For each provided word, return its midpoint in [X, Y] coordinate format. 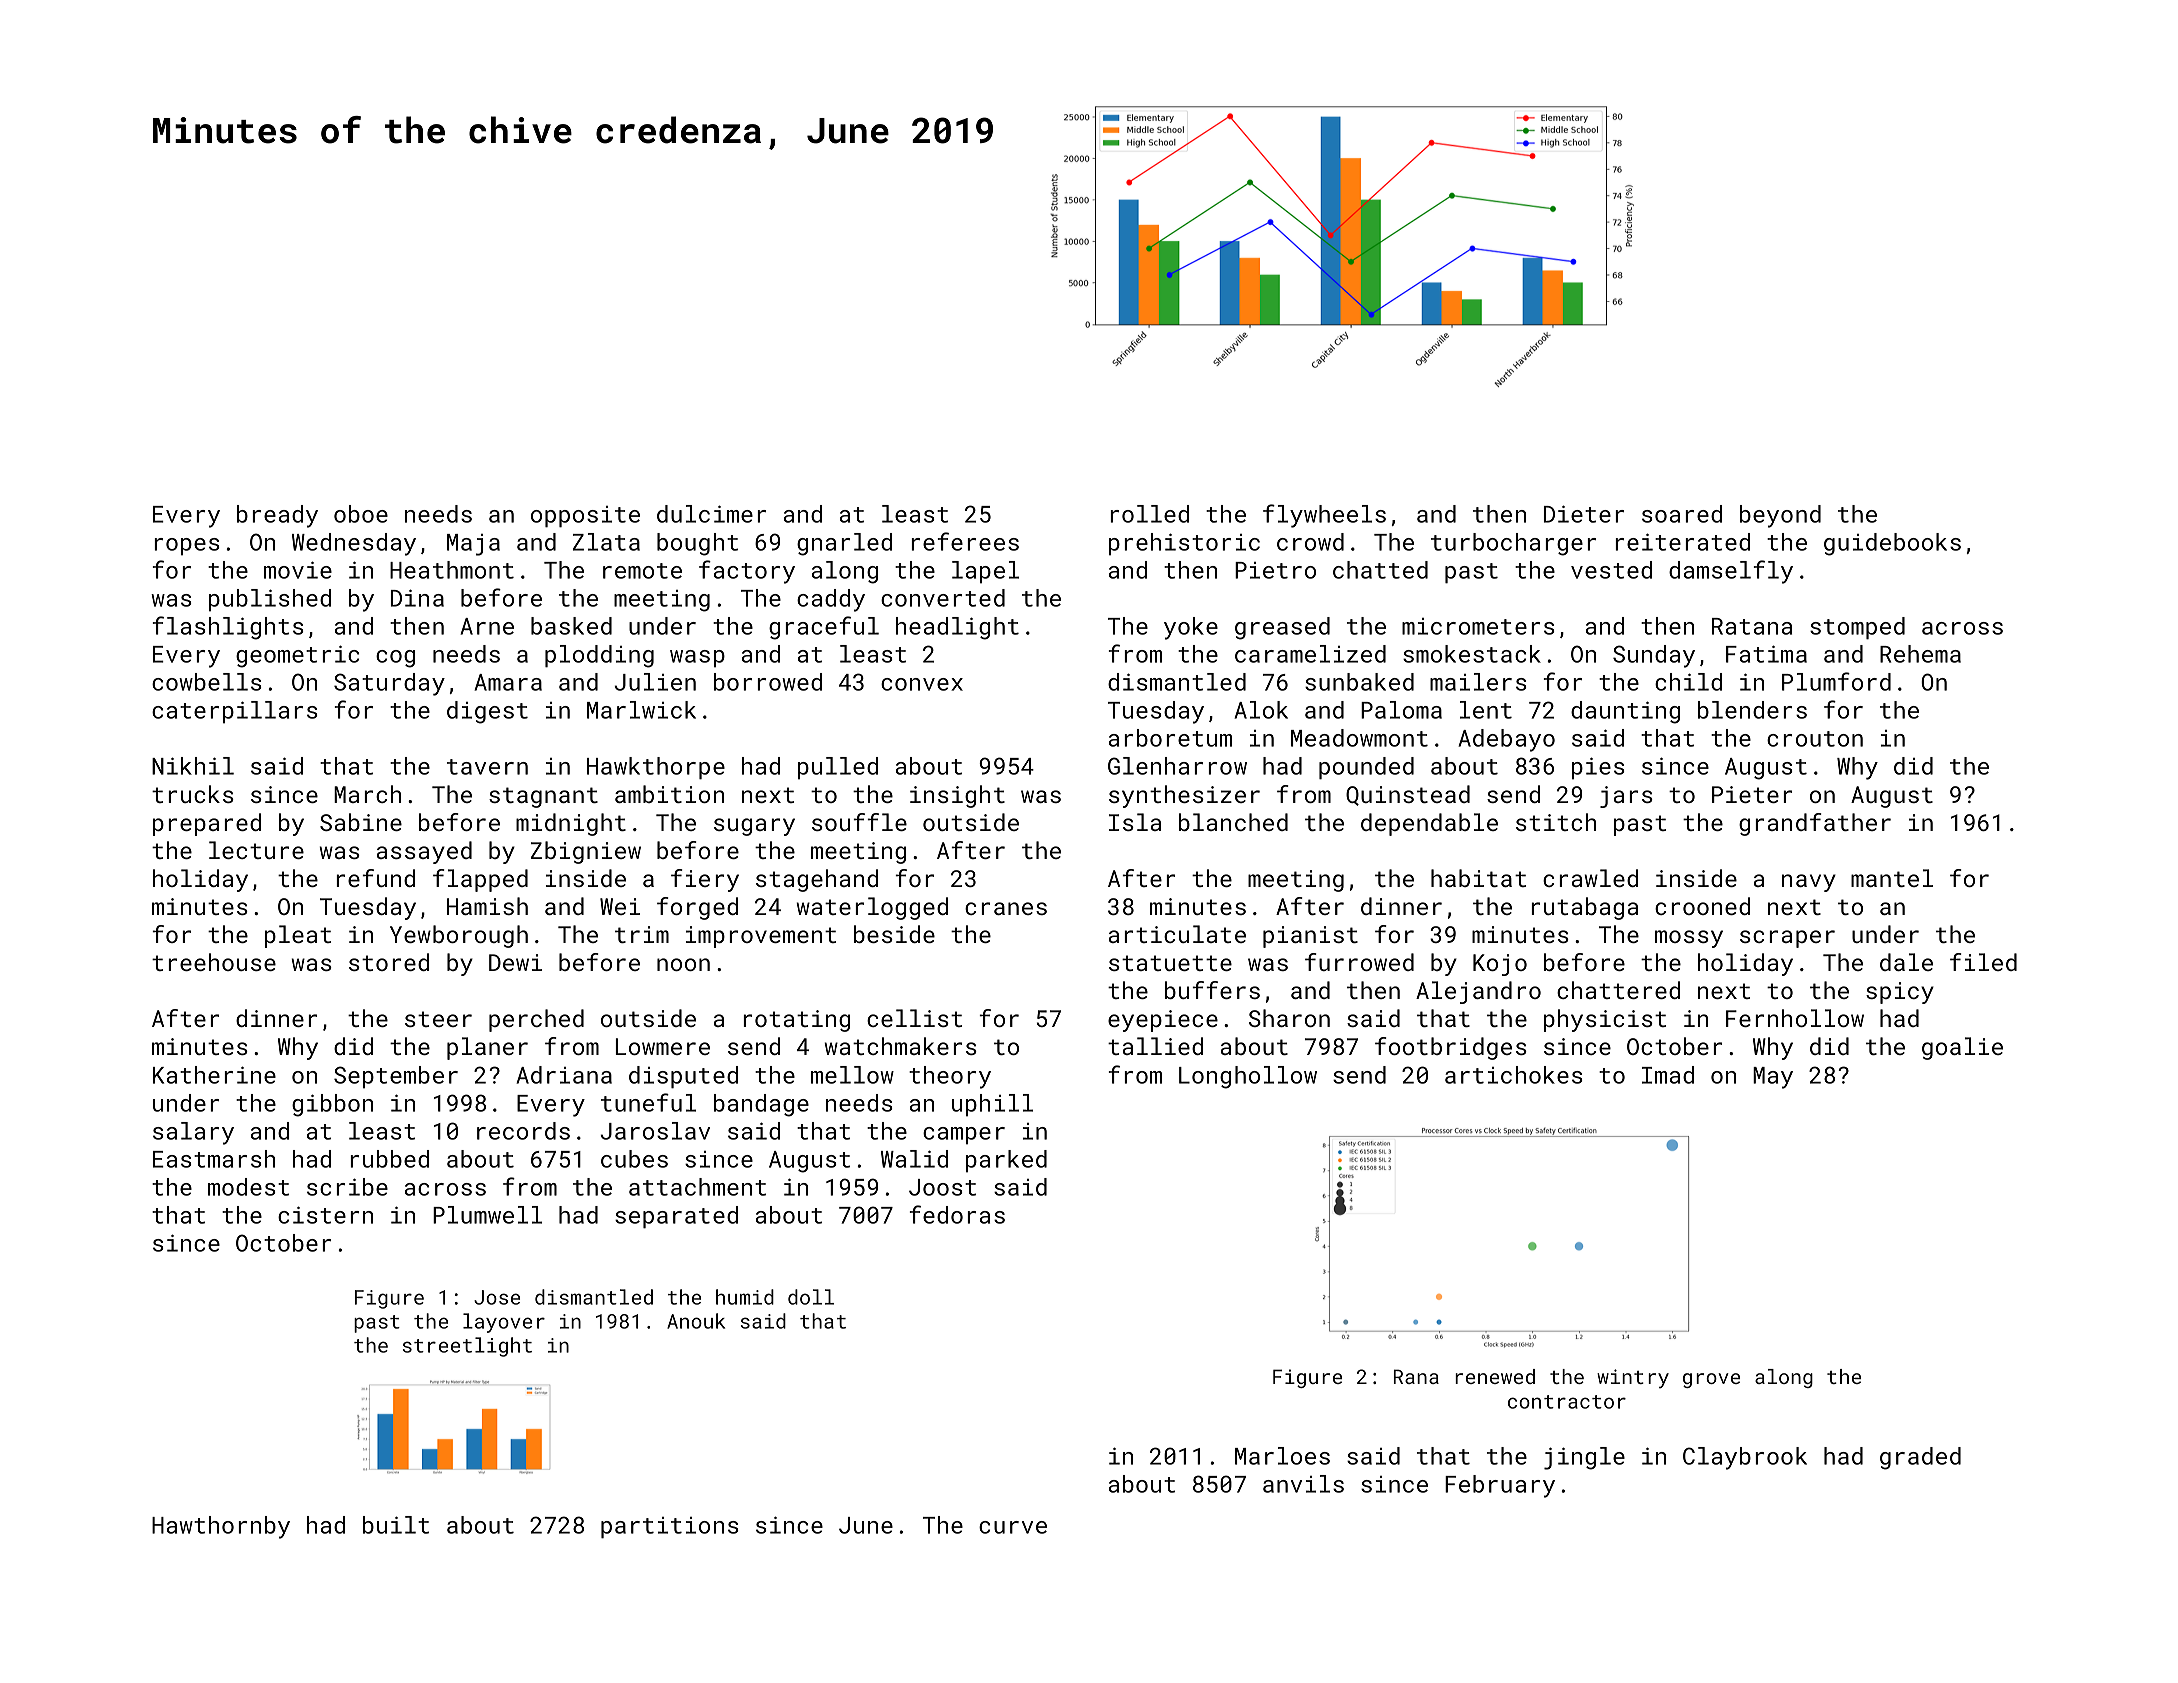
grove [1711, 1380]
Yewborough [459, 936]
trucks [193, 794]
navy [1809, 883]
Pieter [1752, 794]
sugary [754, 827]
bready [277, 516]
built [396, 1525]
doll [811, 1297]
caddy [831, 600]
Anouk [696, 1321]
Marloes [1282, 1456]
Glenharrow [1177, 766]
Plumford [1836, 681]
